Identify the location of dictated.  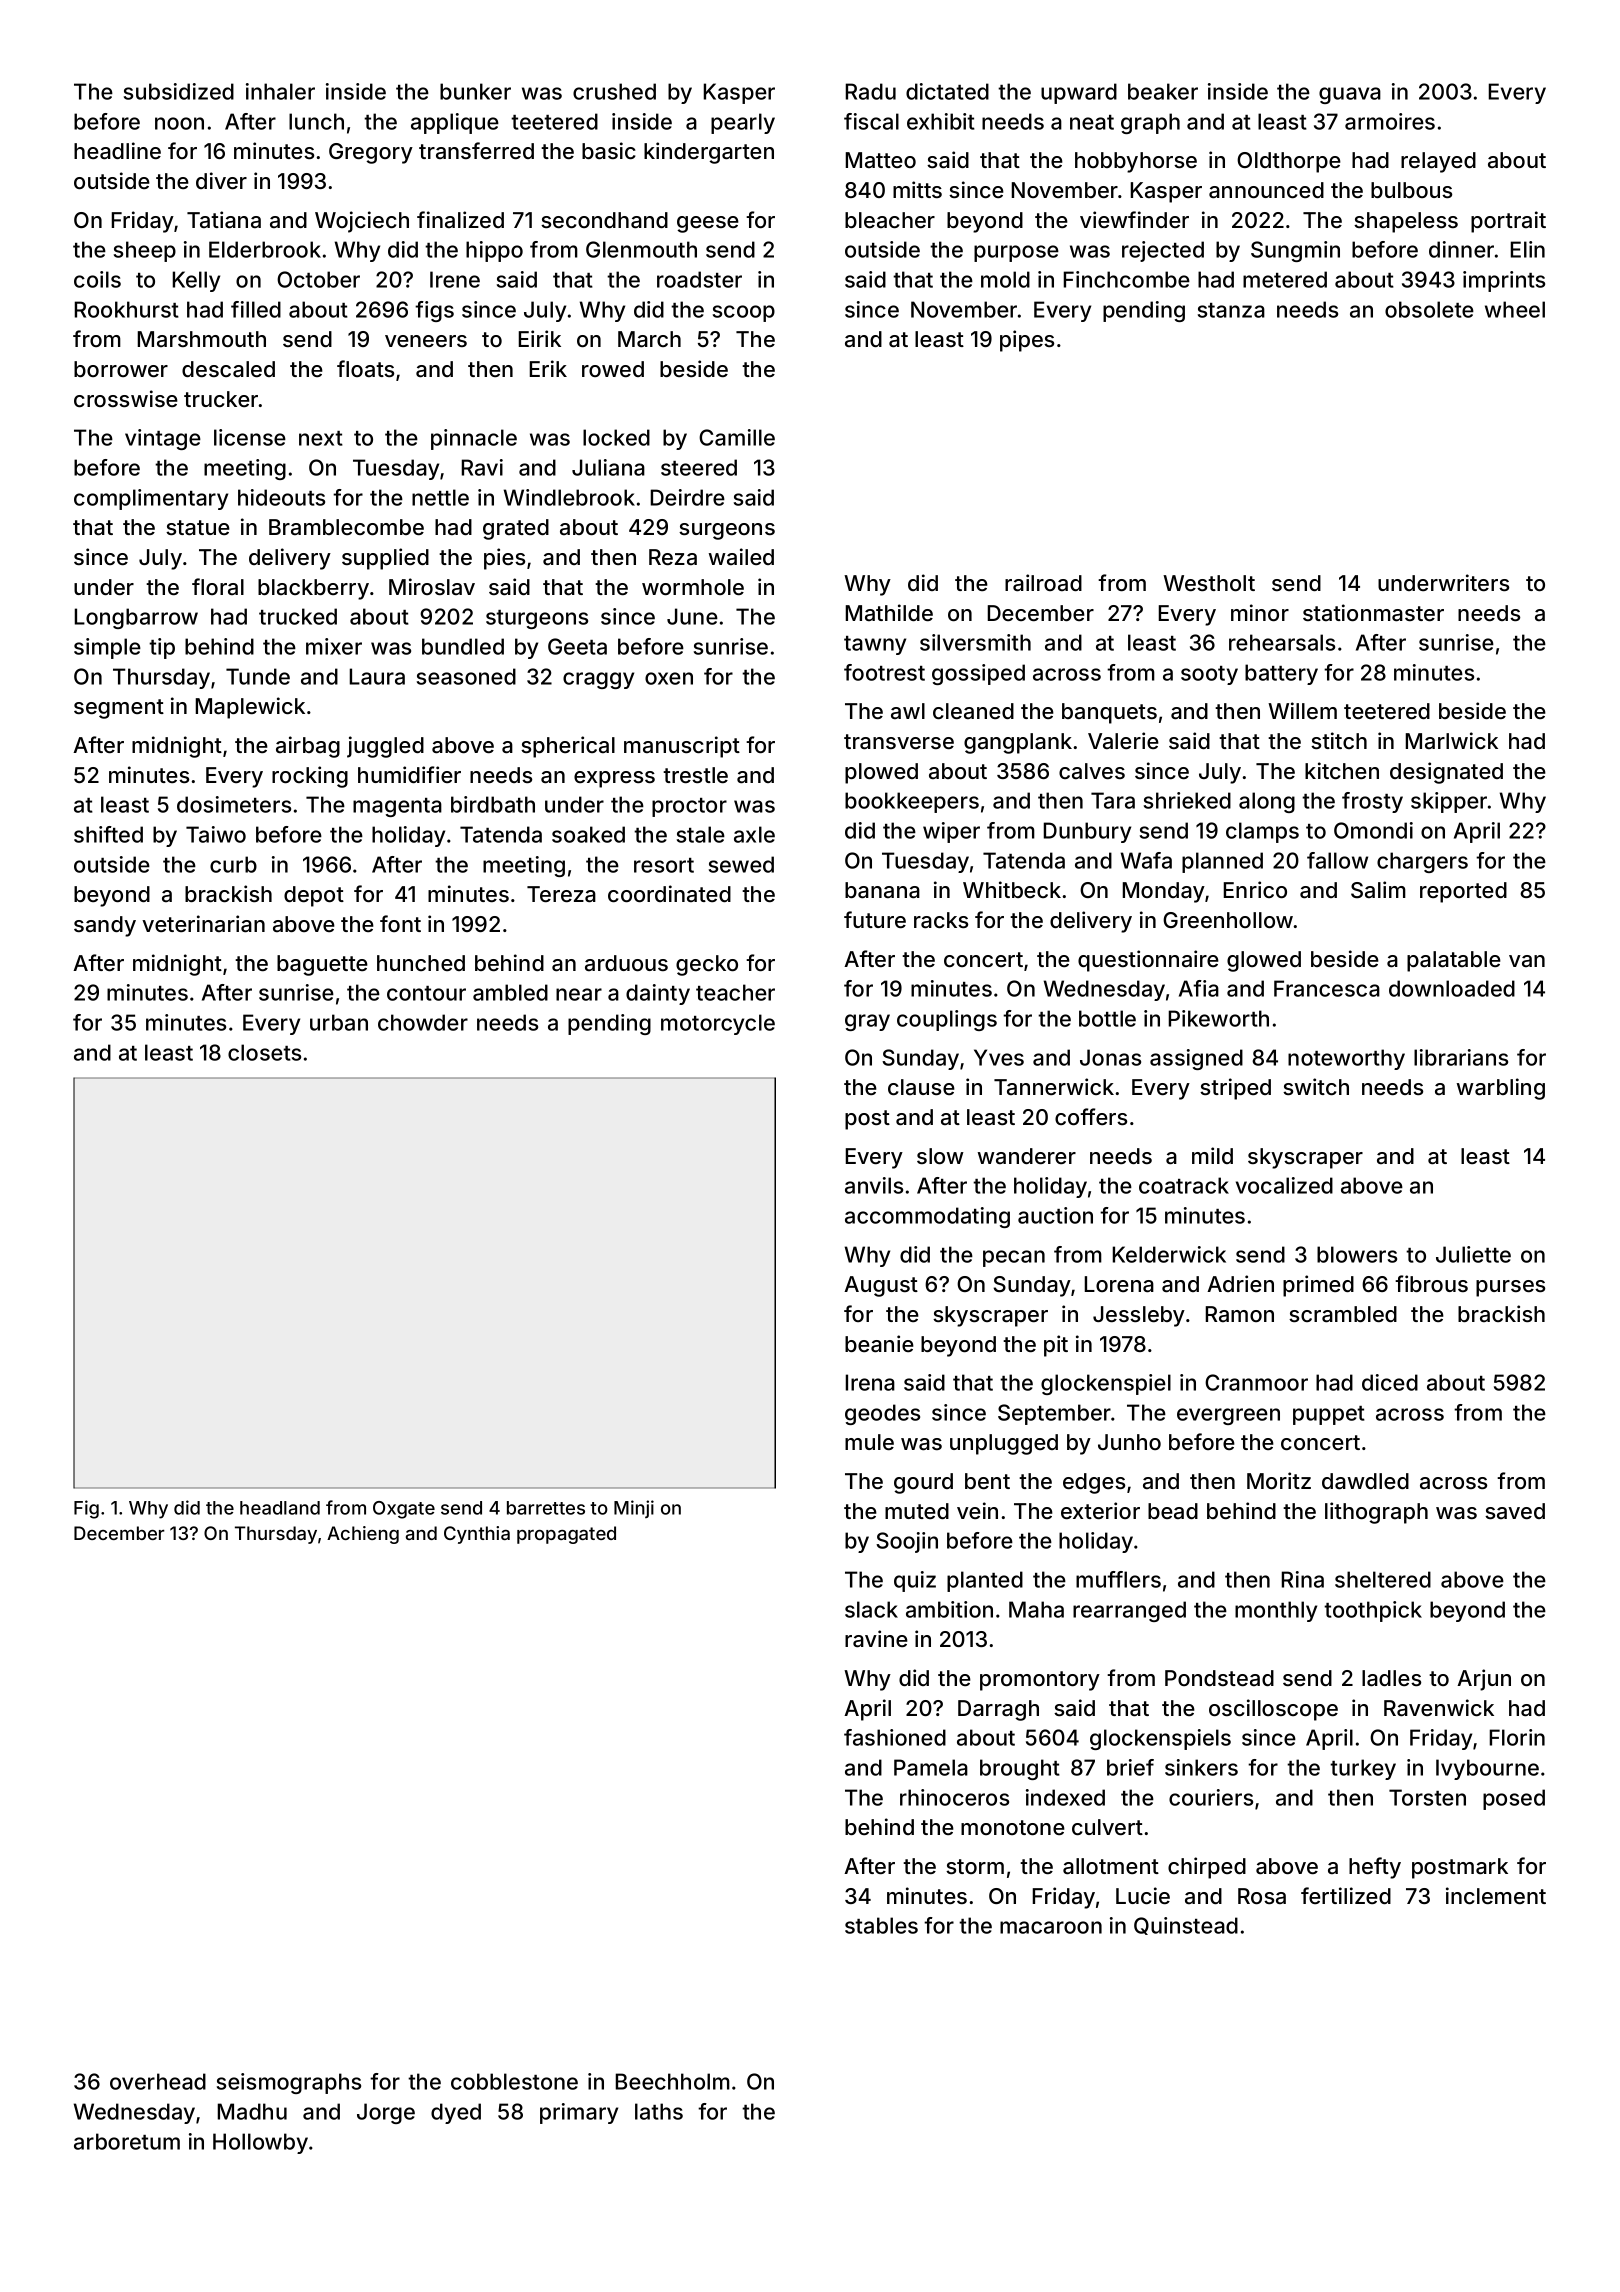
(947, 91).
